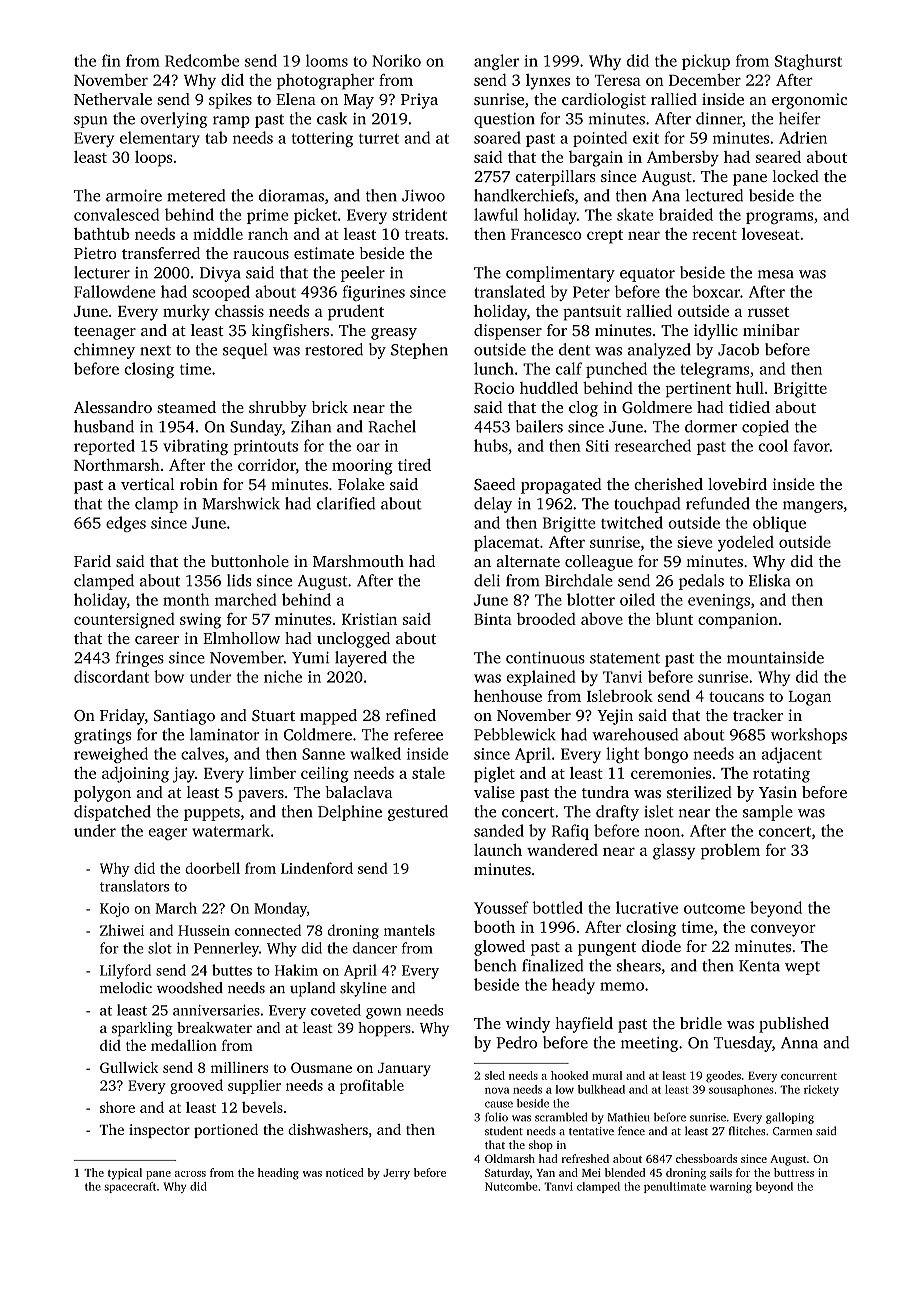 The width and height of the screenshot is (924, 1308). I want to click on Farid, so click(92, 561).
